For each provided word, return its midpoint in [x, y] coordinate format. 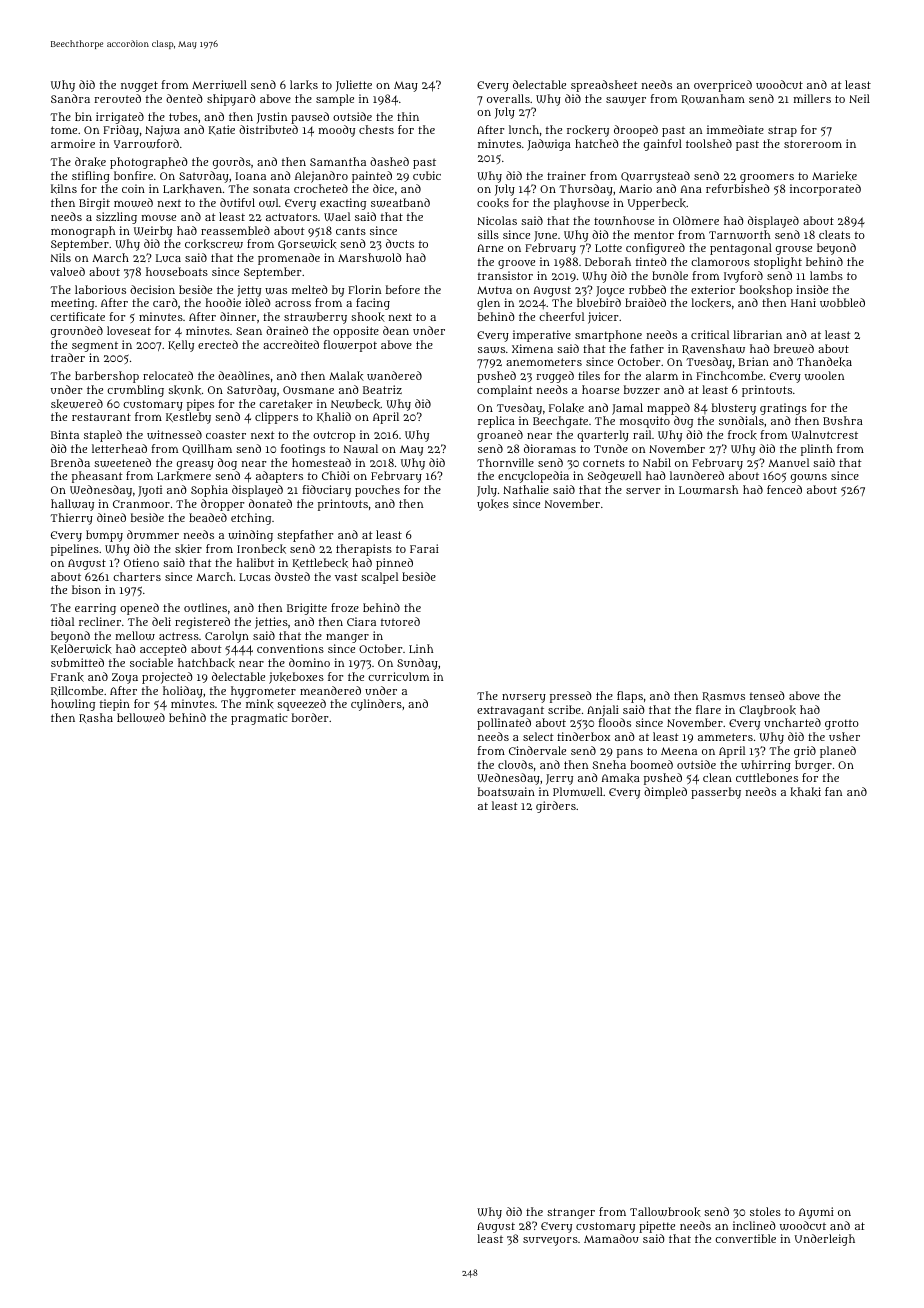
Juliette [354, 86]
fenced [784, 489]
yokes [493, 505]
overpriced [723, 86]
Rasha [96, 718]
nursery [524, 698]
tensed [767, 695]
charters [137, 576]
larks [304, 85]
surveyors [550, 1241]
